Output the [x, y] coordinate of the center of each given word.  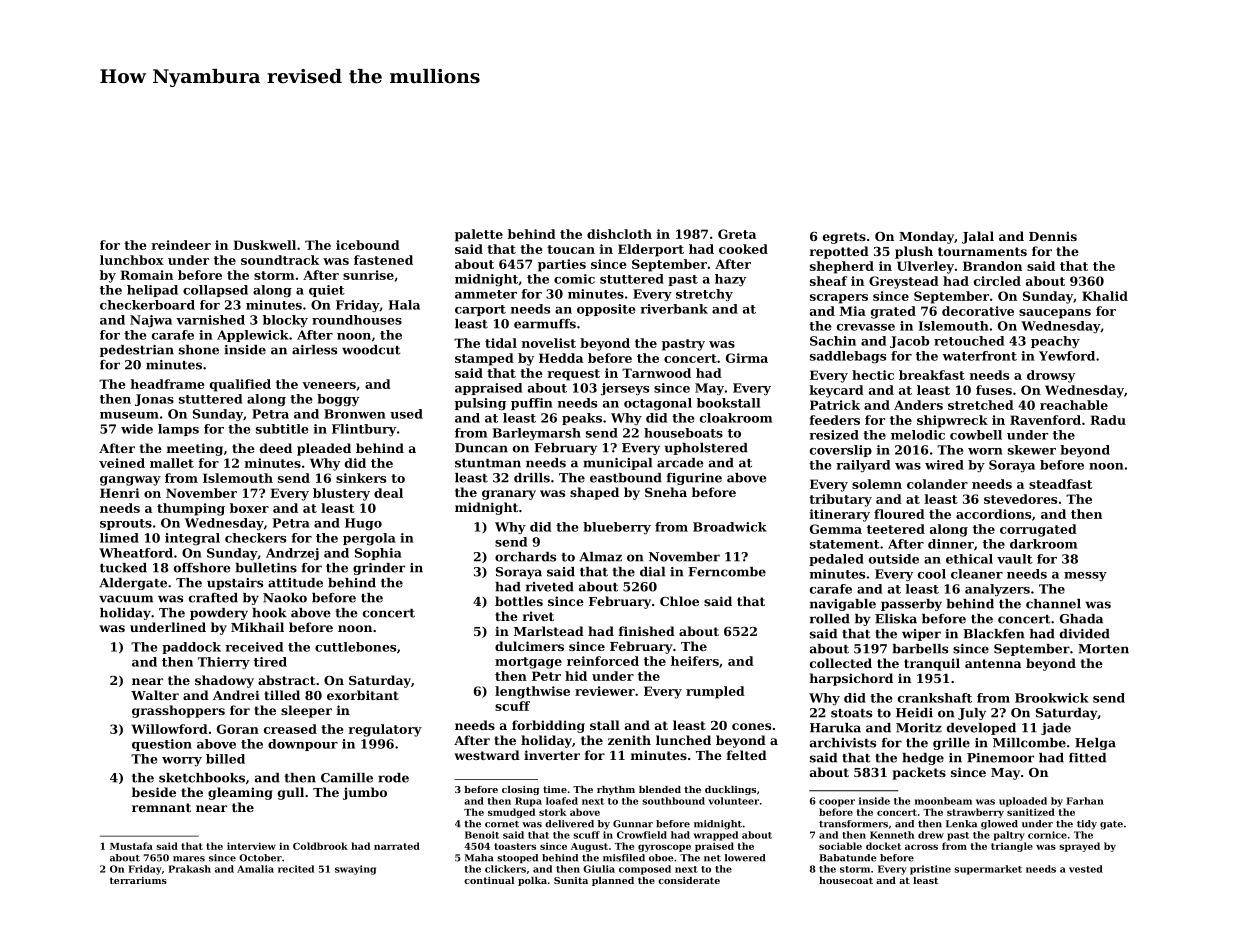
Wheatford [136, 553]
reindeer [181, 245]
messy [1085, 576]
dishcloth [619, 234]
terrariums [138, 880]
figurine [694, 479]
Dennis [1053, 236]
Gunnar [633, 824]
